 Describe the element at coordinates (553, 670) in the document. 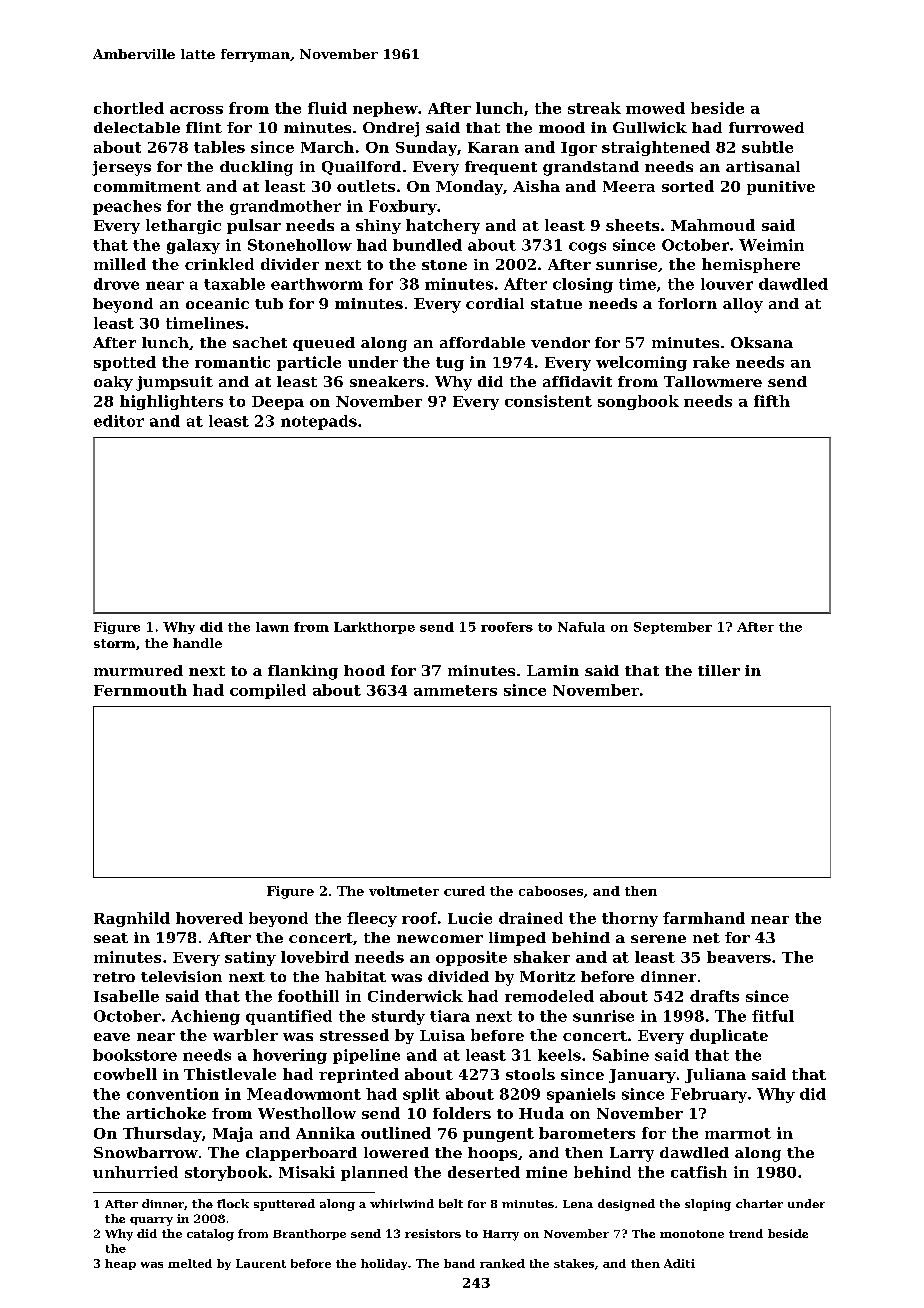

I see `Lamin` at that location.
